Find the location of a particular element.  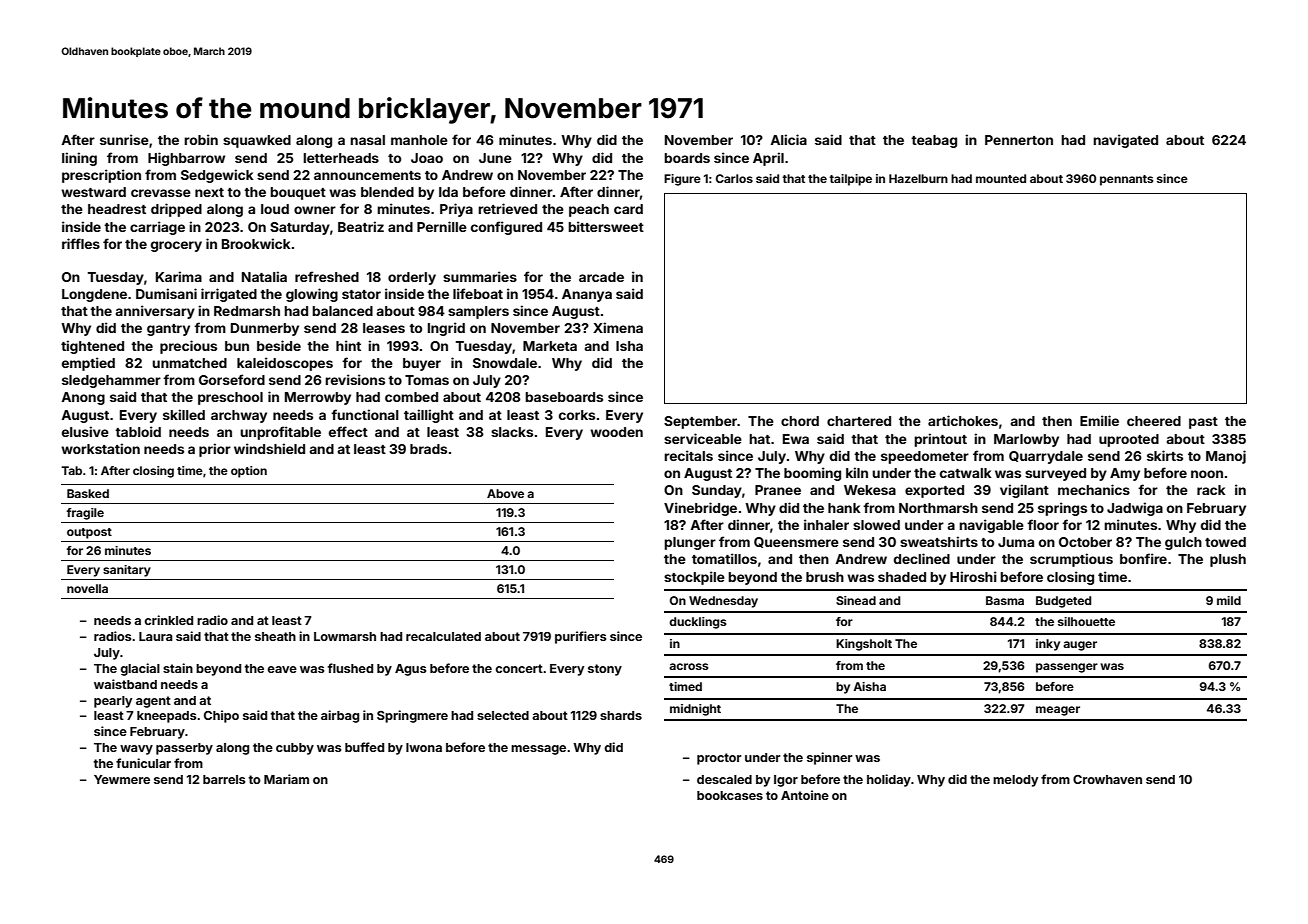

windshield is located at coordinates (269, 448).
